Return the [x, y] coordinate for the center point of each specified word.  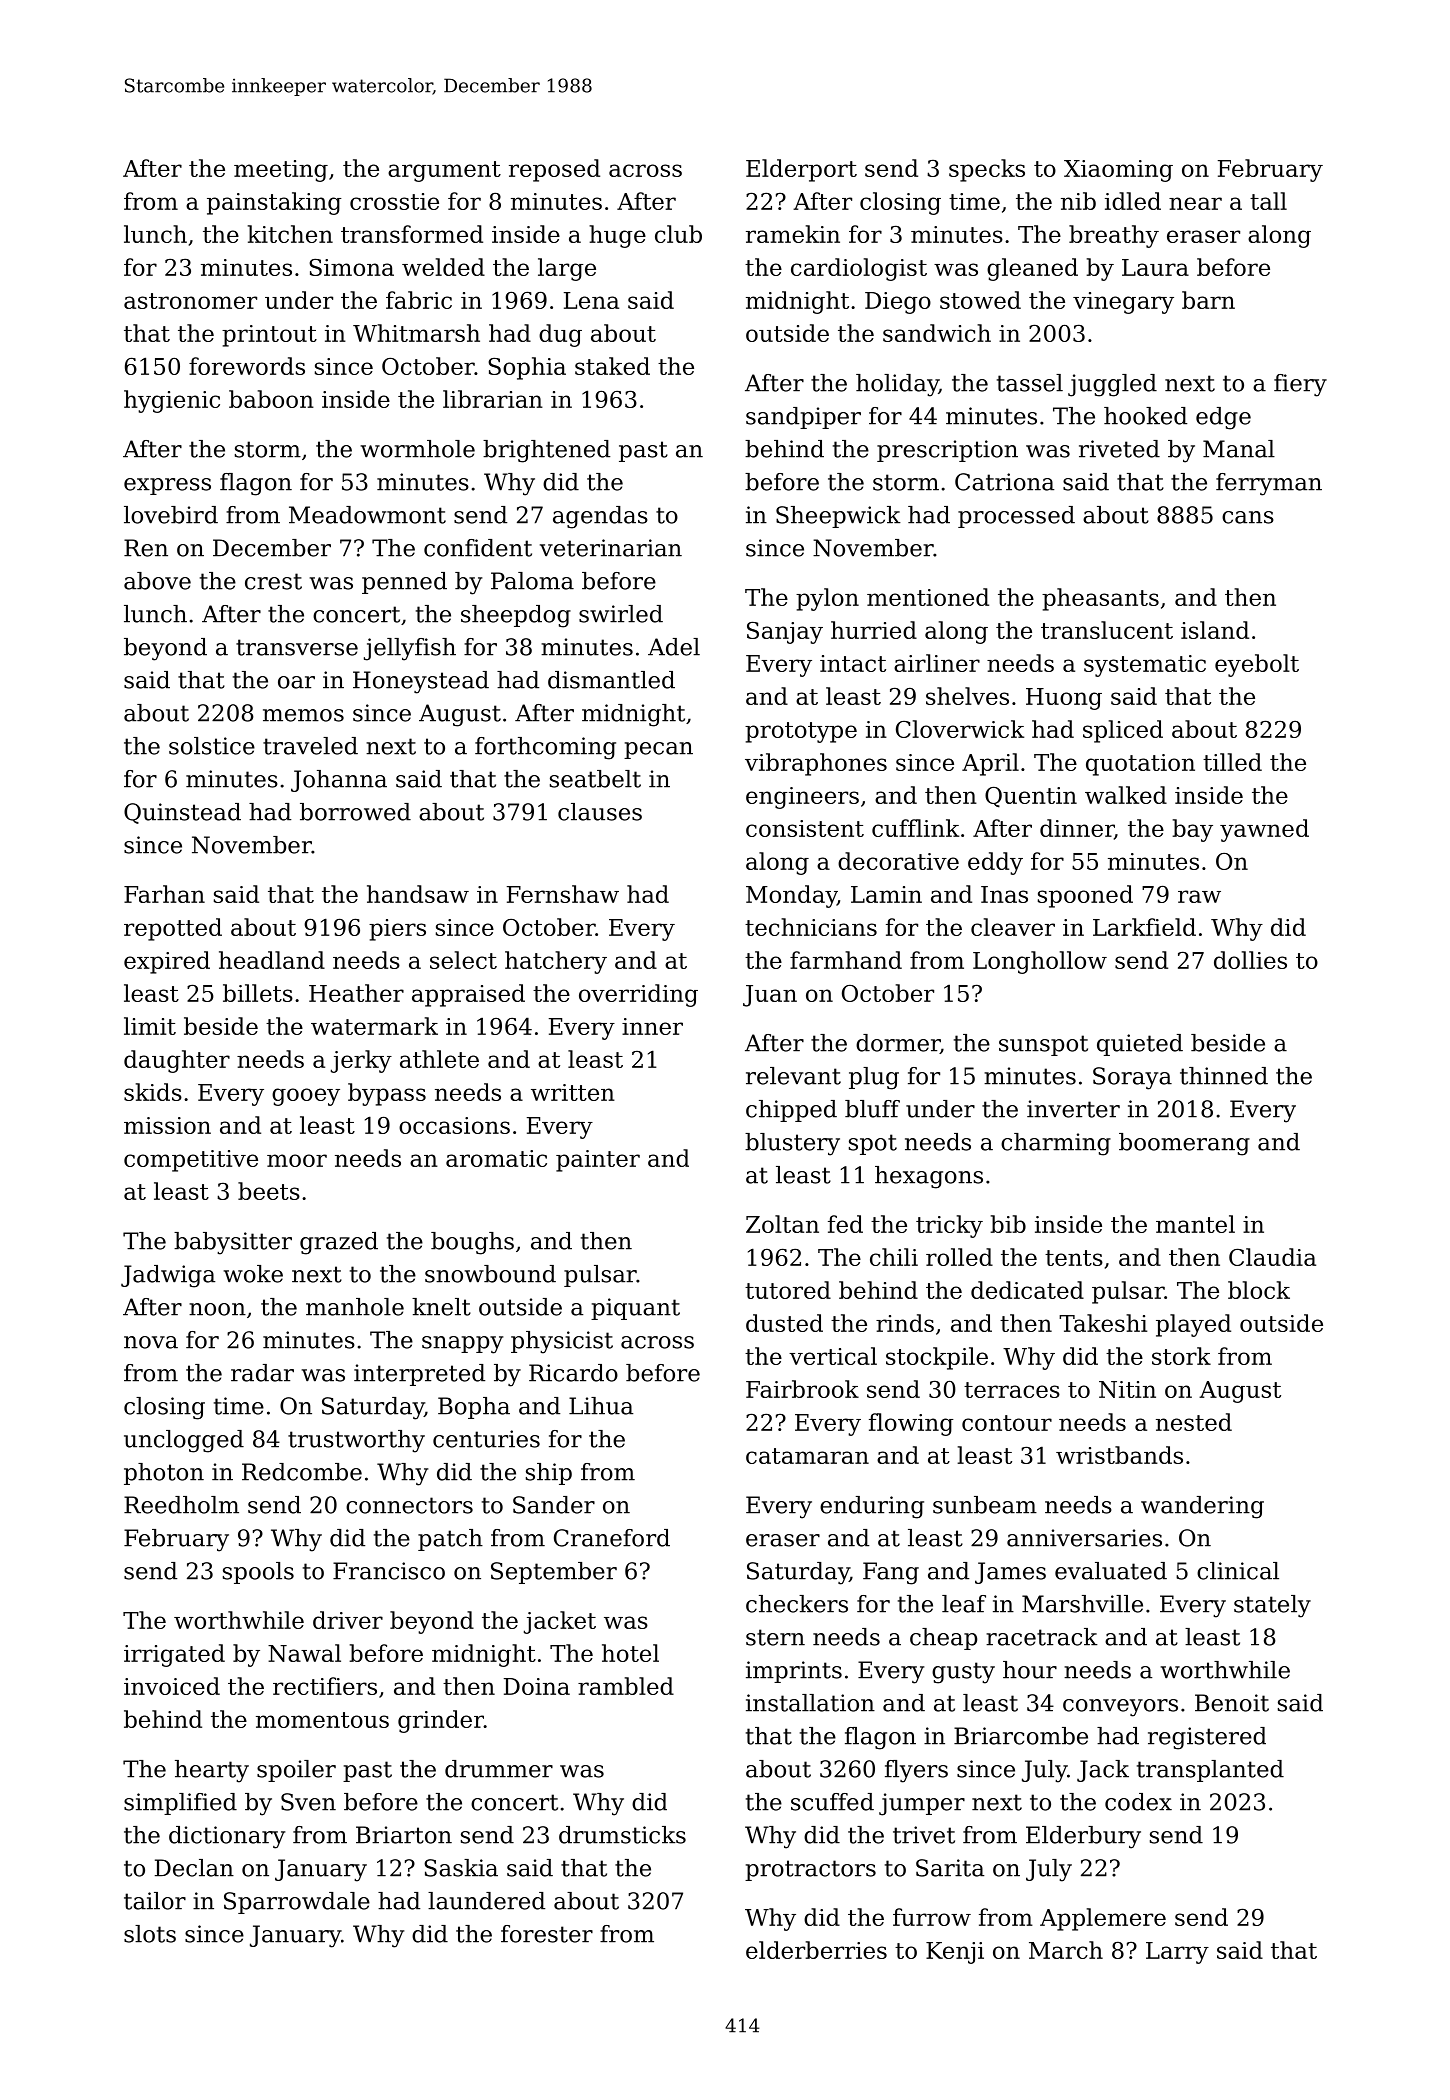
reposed [554, 170]
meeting [281, 171]
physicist [562, 1342]
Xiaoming [1118, 171]
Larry [1177, 1953]
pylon [827, 599]
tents [1074, 1258]
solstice [212, 746]
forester [547, 1934]
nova [151, 1342]
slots [150, 1934]
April [990, 764]
